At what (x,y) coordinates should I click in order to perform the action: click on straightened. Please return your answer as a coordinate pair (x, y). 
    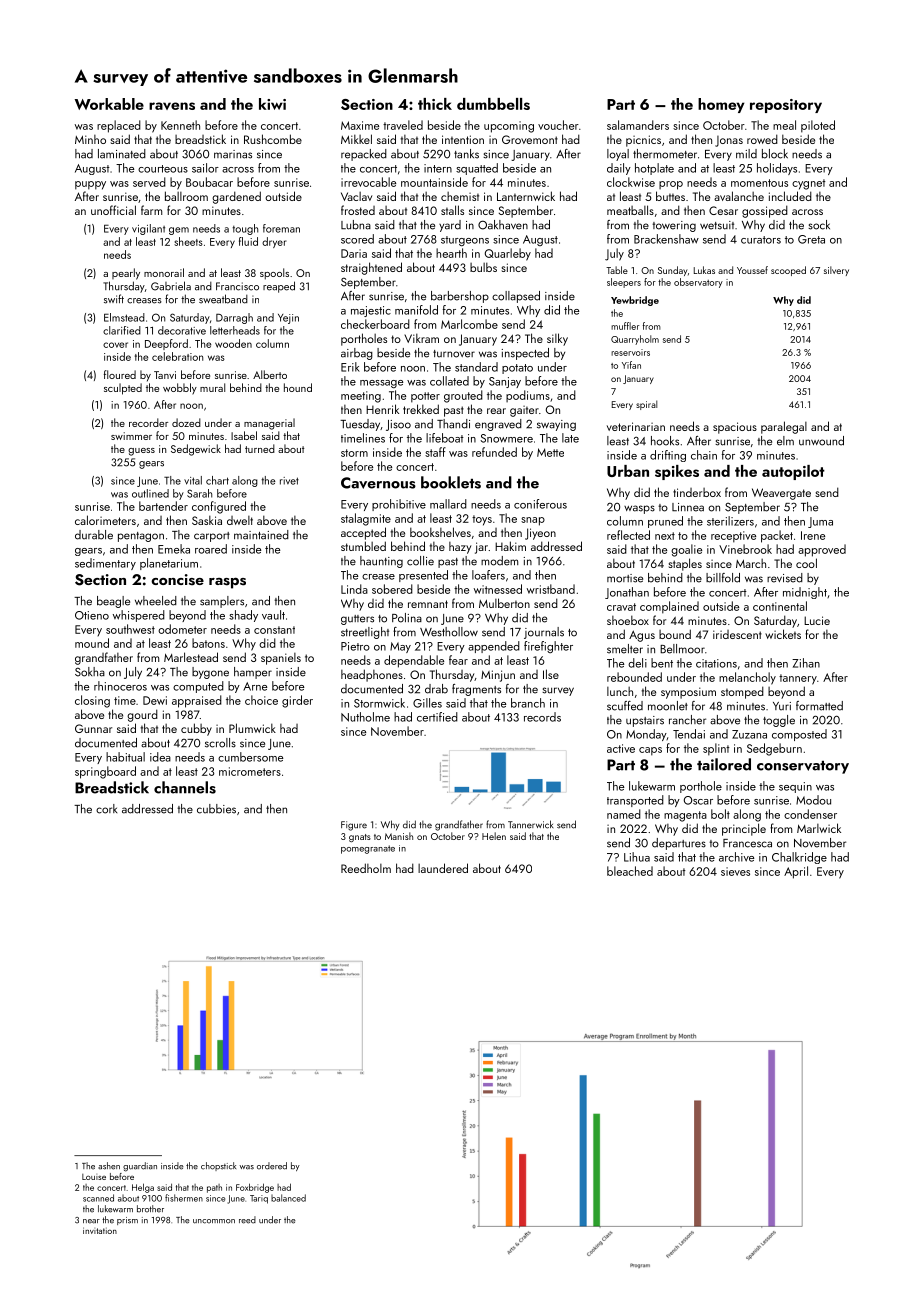
    Looking at the image, I should click on (371, 268).
